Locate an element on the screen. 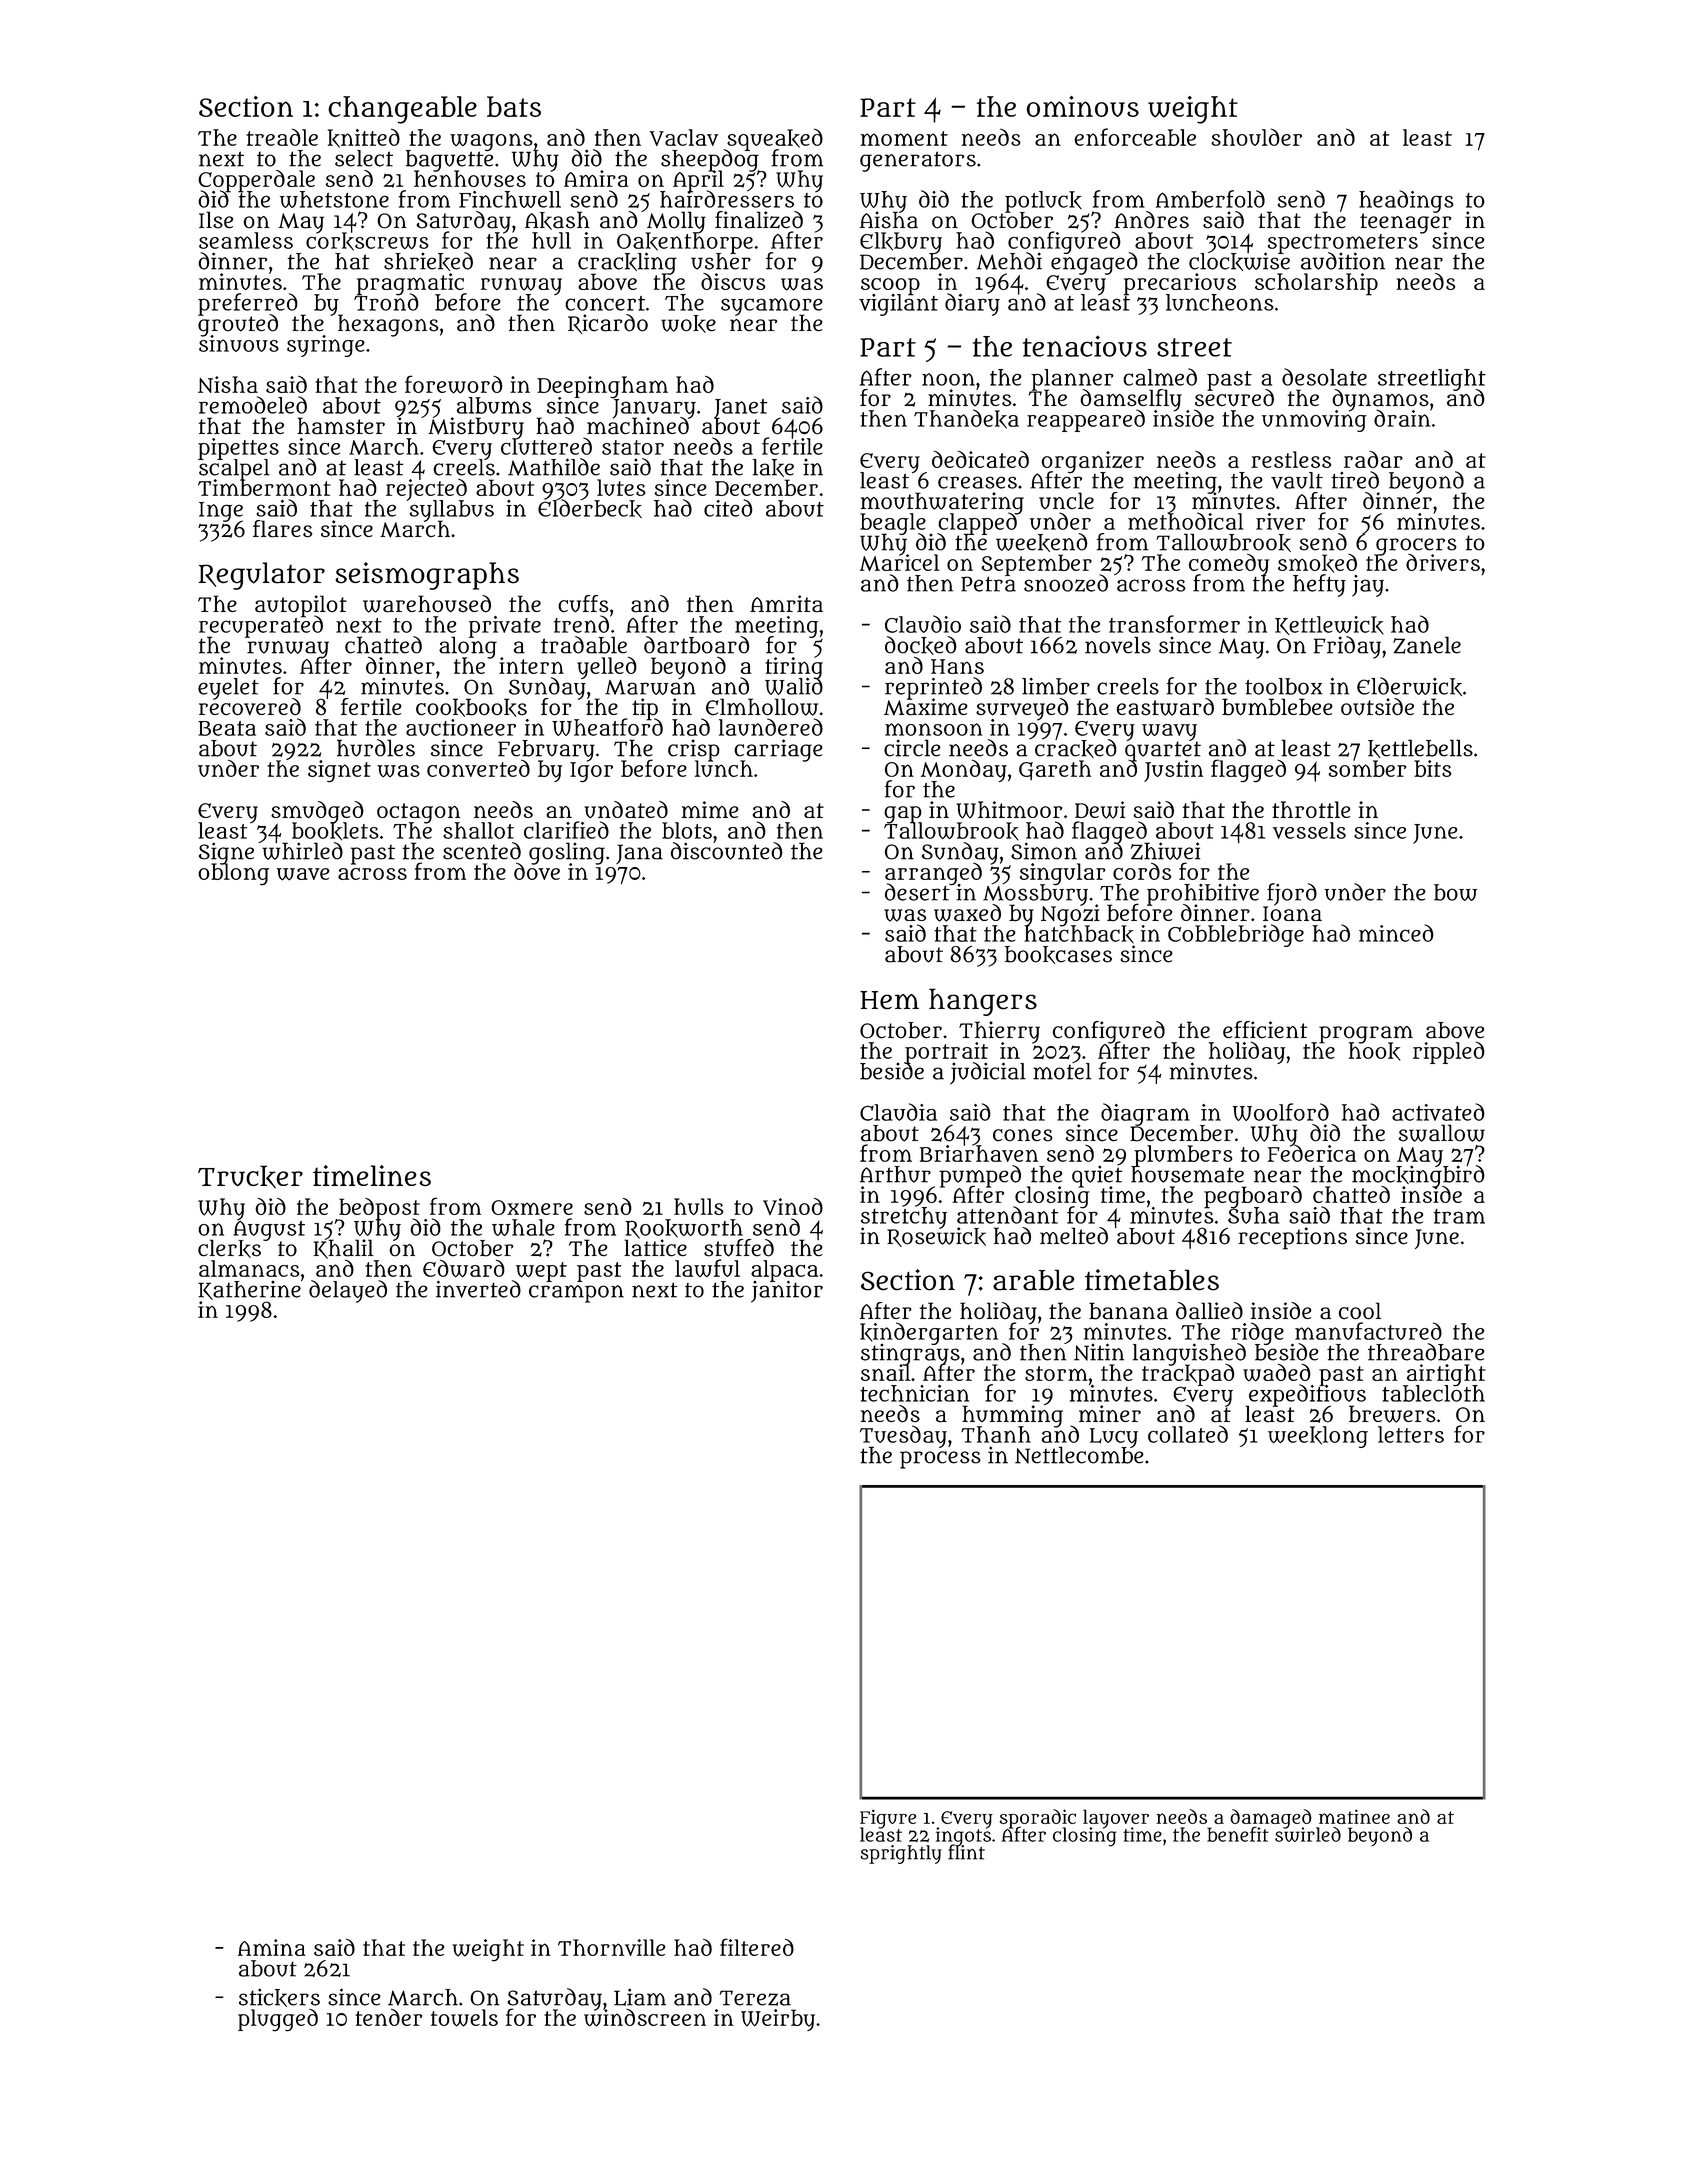  minced is located at coordinates (1396, 933).
